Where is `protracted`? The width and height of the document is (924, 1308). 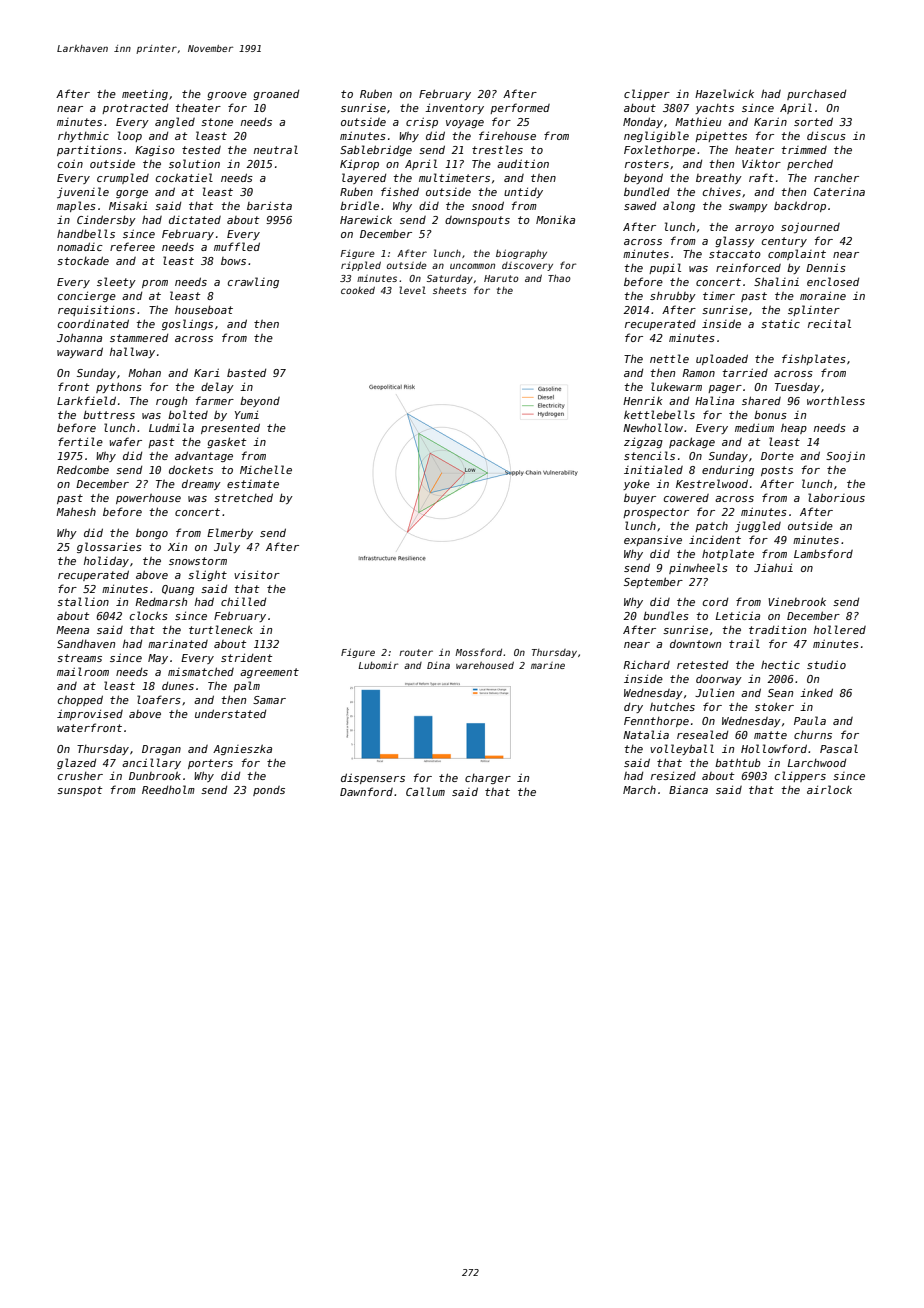
protracted is located at coordinates (135, 109).
